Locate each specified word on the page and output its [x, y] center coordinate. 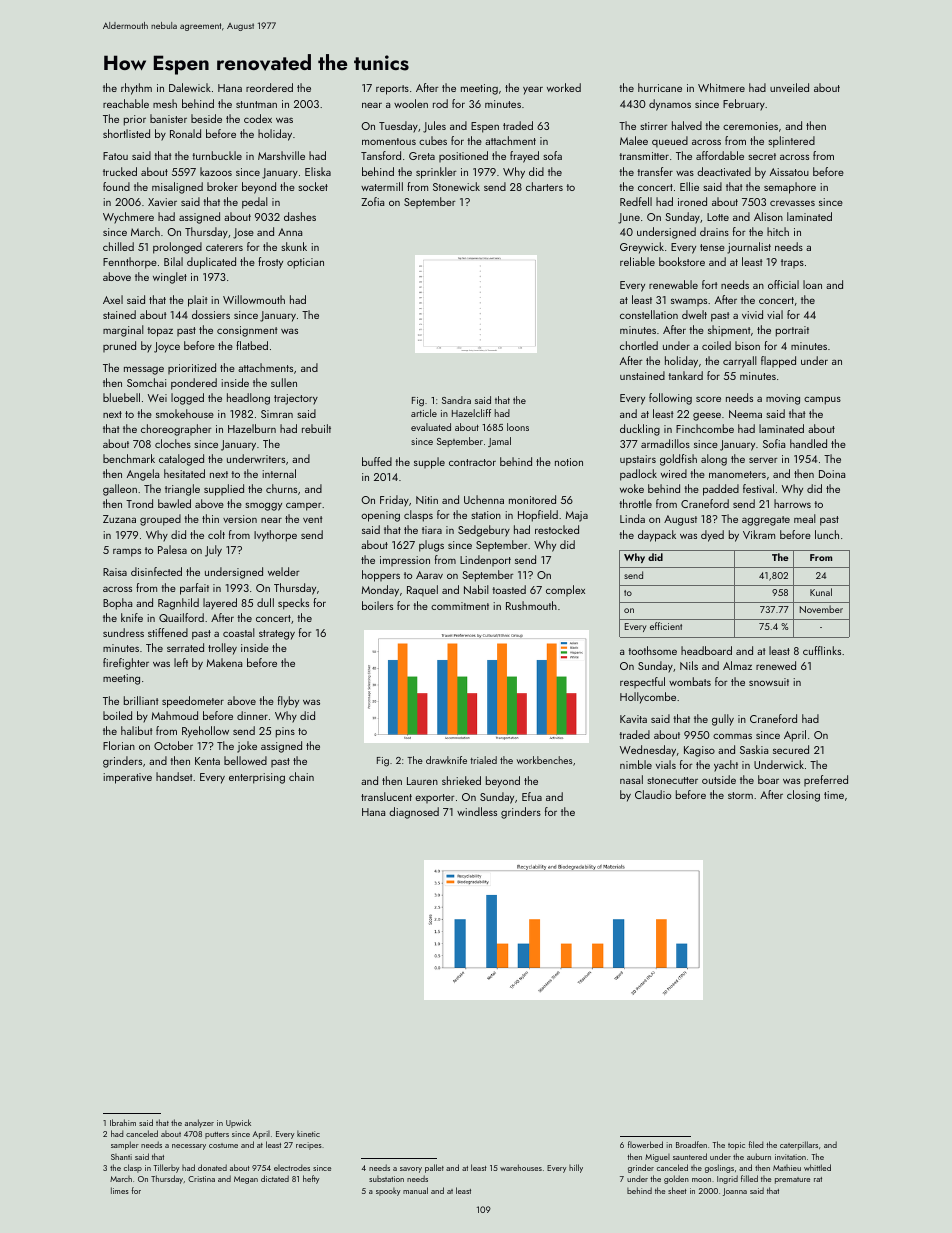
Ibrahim [123, 1122]
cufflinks [822, 650]
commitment [460, 606]
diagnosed [414, 813]
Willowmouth [254, 299]
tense [712, 247]
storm [740, 795]
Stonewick [456, 186]
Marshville [281, 155]
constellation [649, 314]
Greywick [642, 248]
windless [477, 811]
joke [247, 747]
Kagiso [699, 751]
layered [220, 604]
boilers [377, 605]
